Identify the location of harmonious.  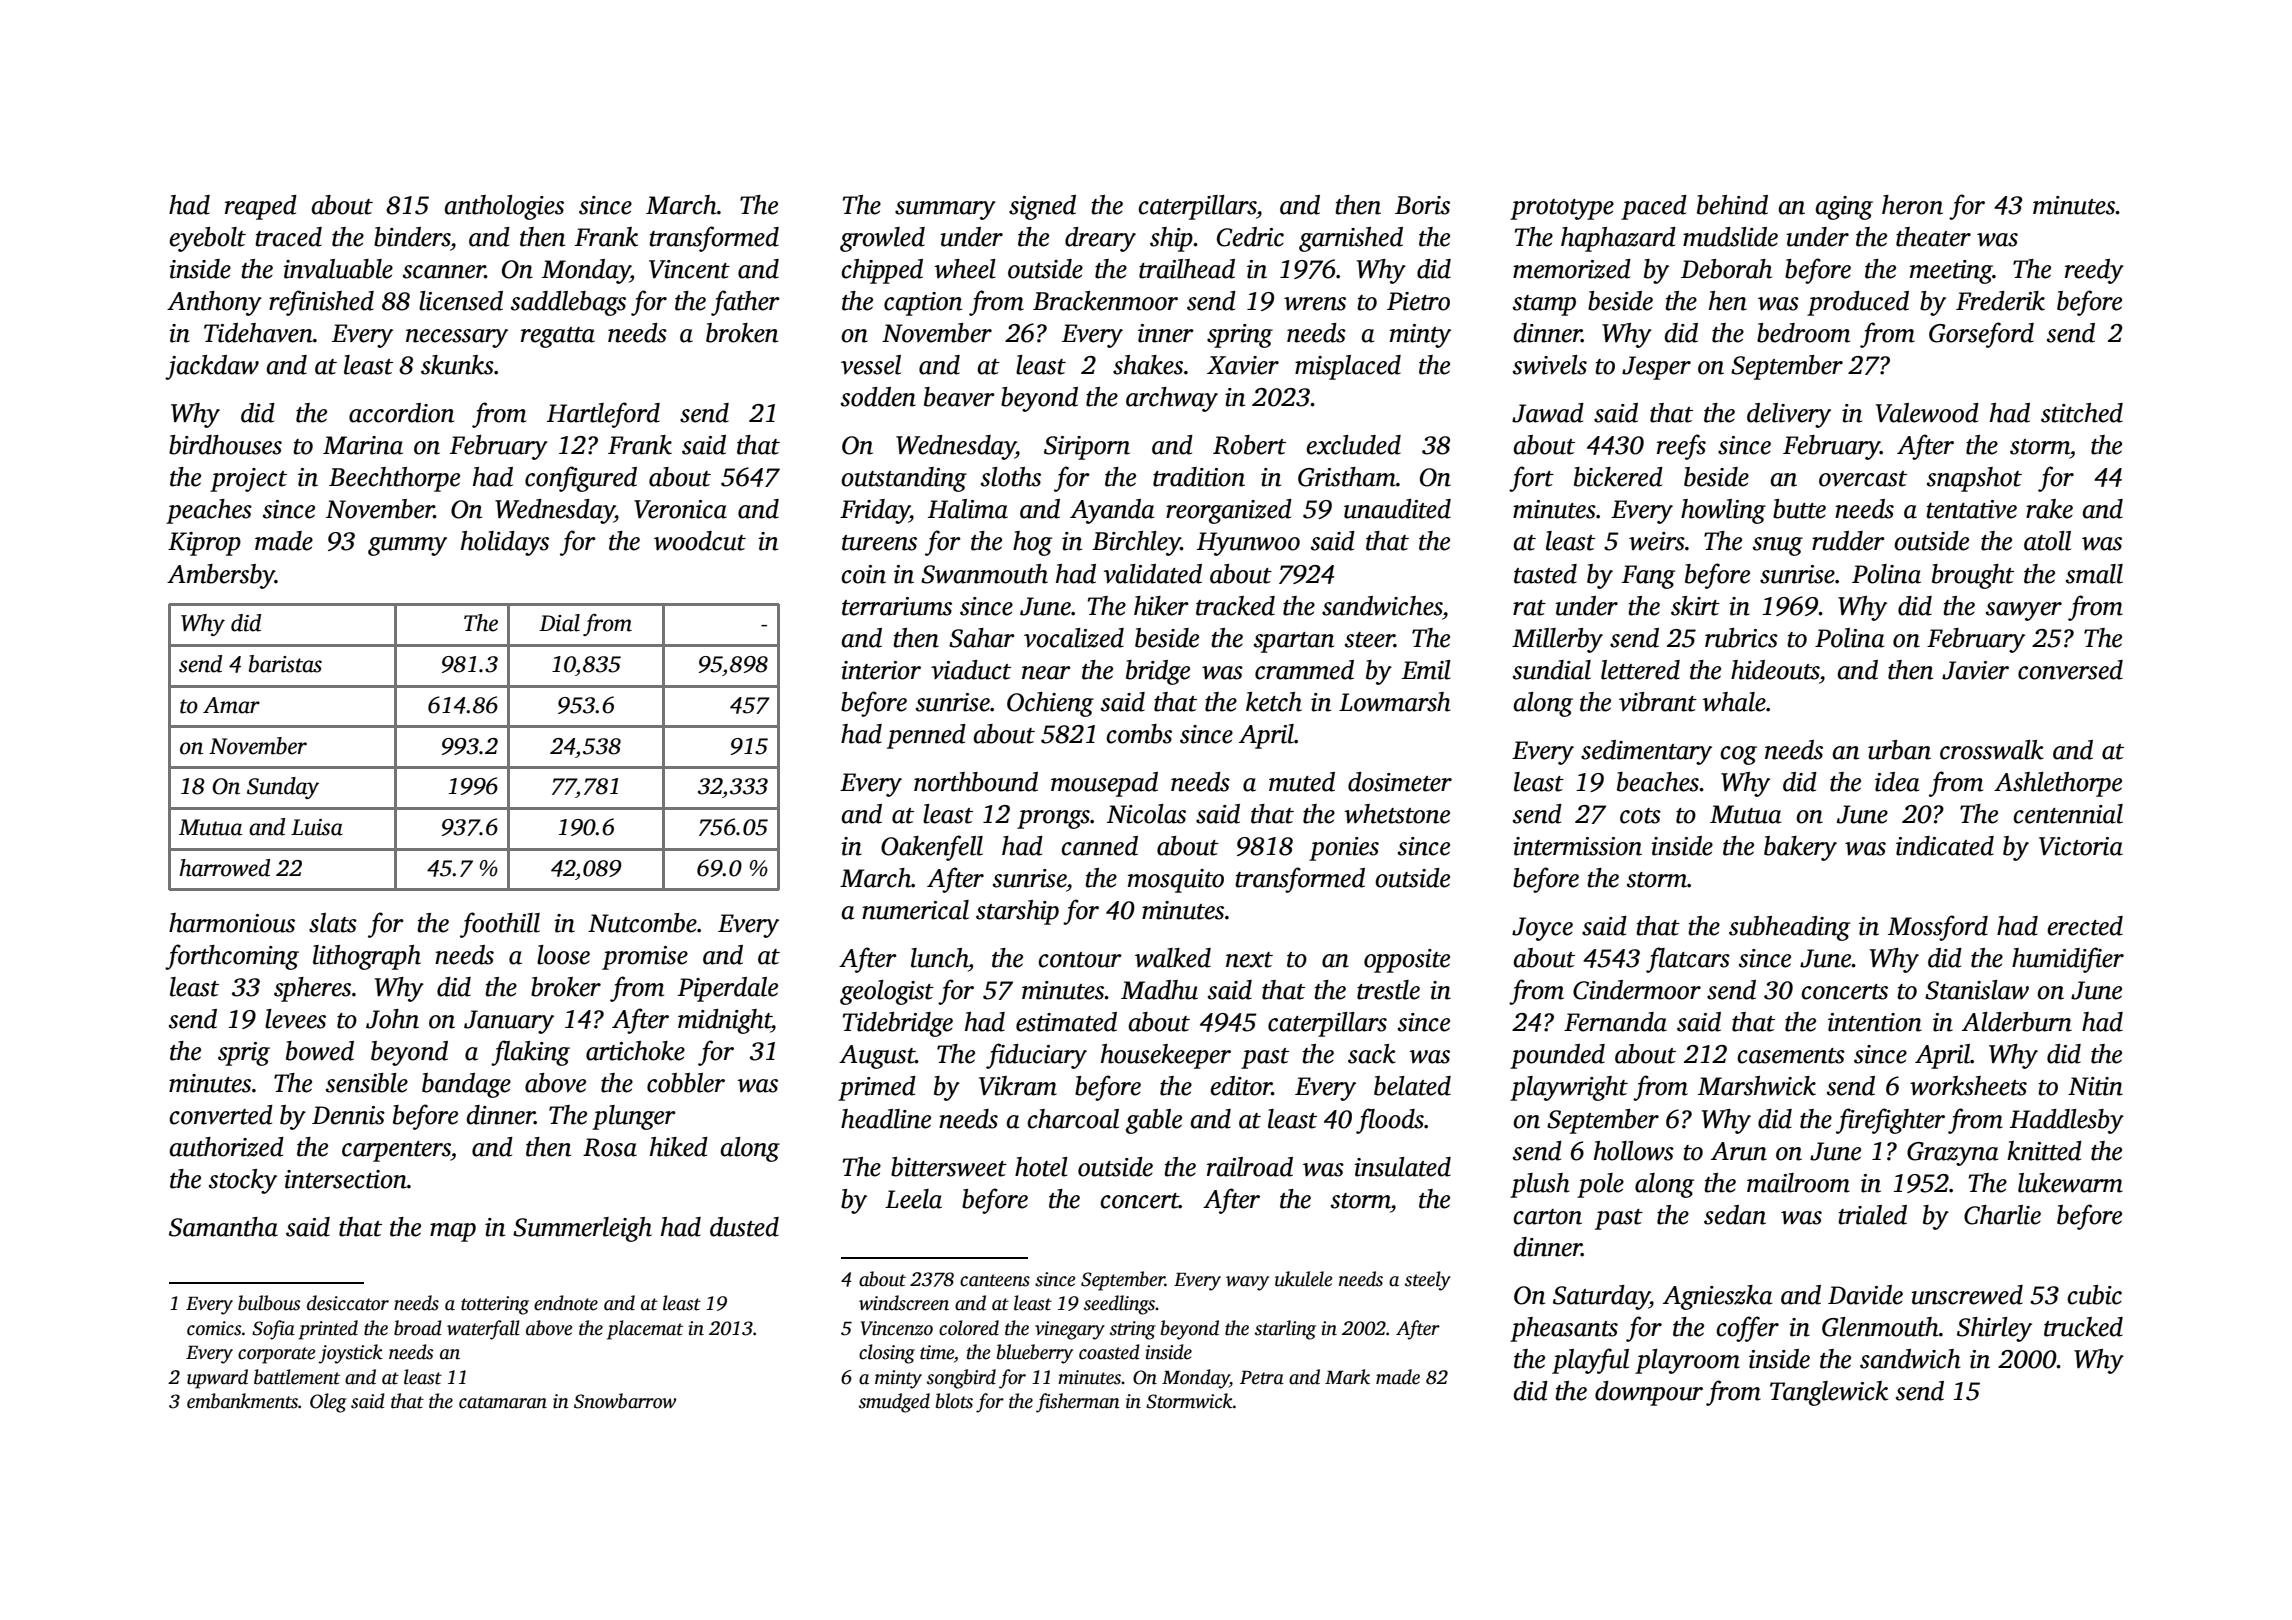
(232, 923).
